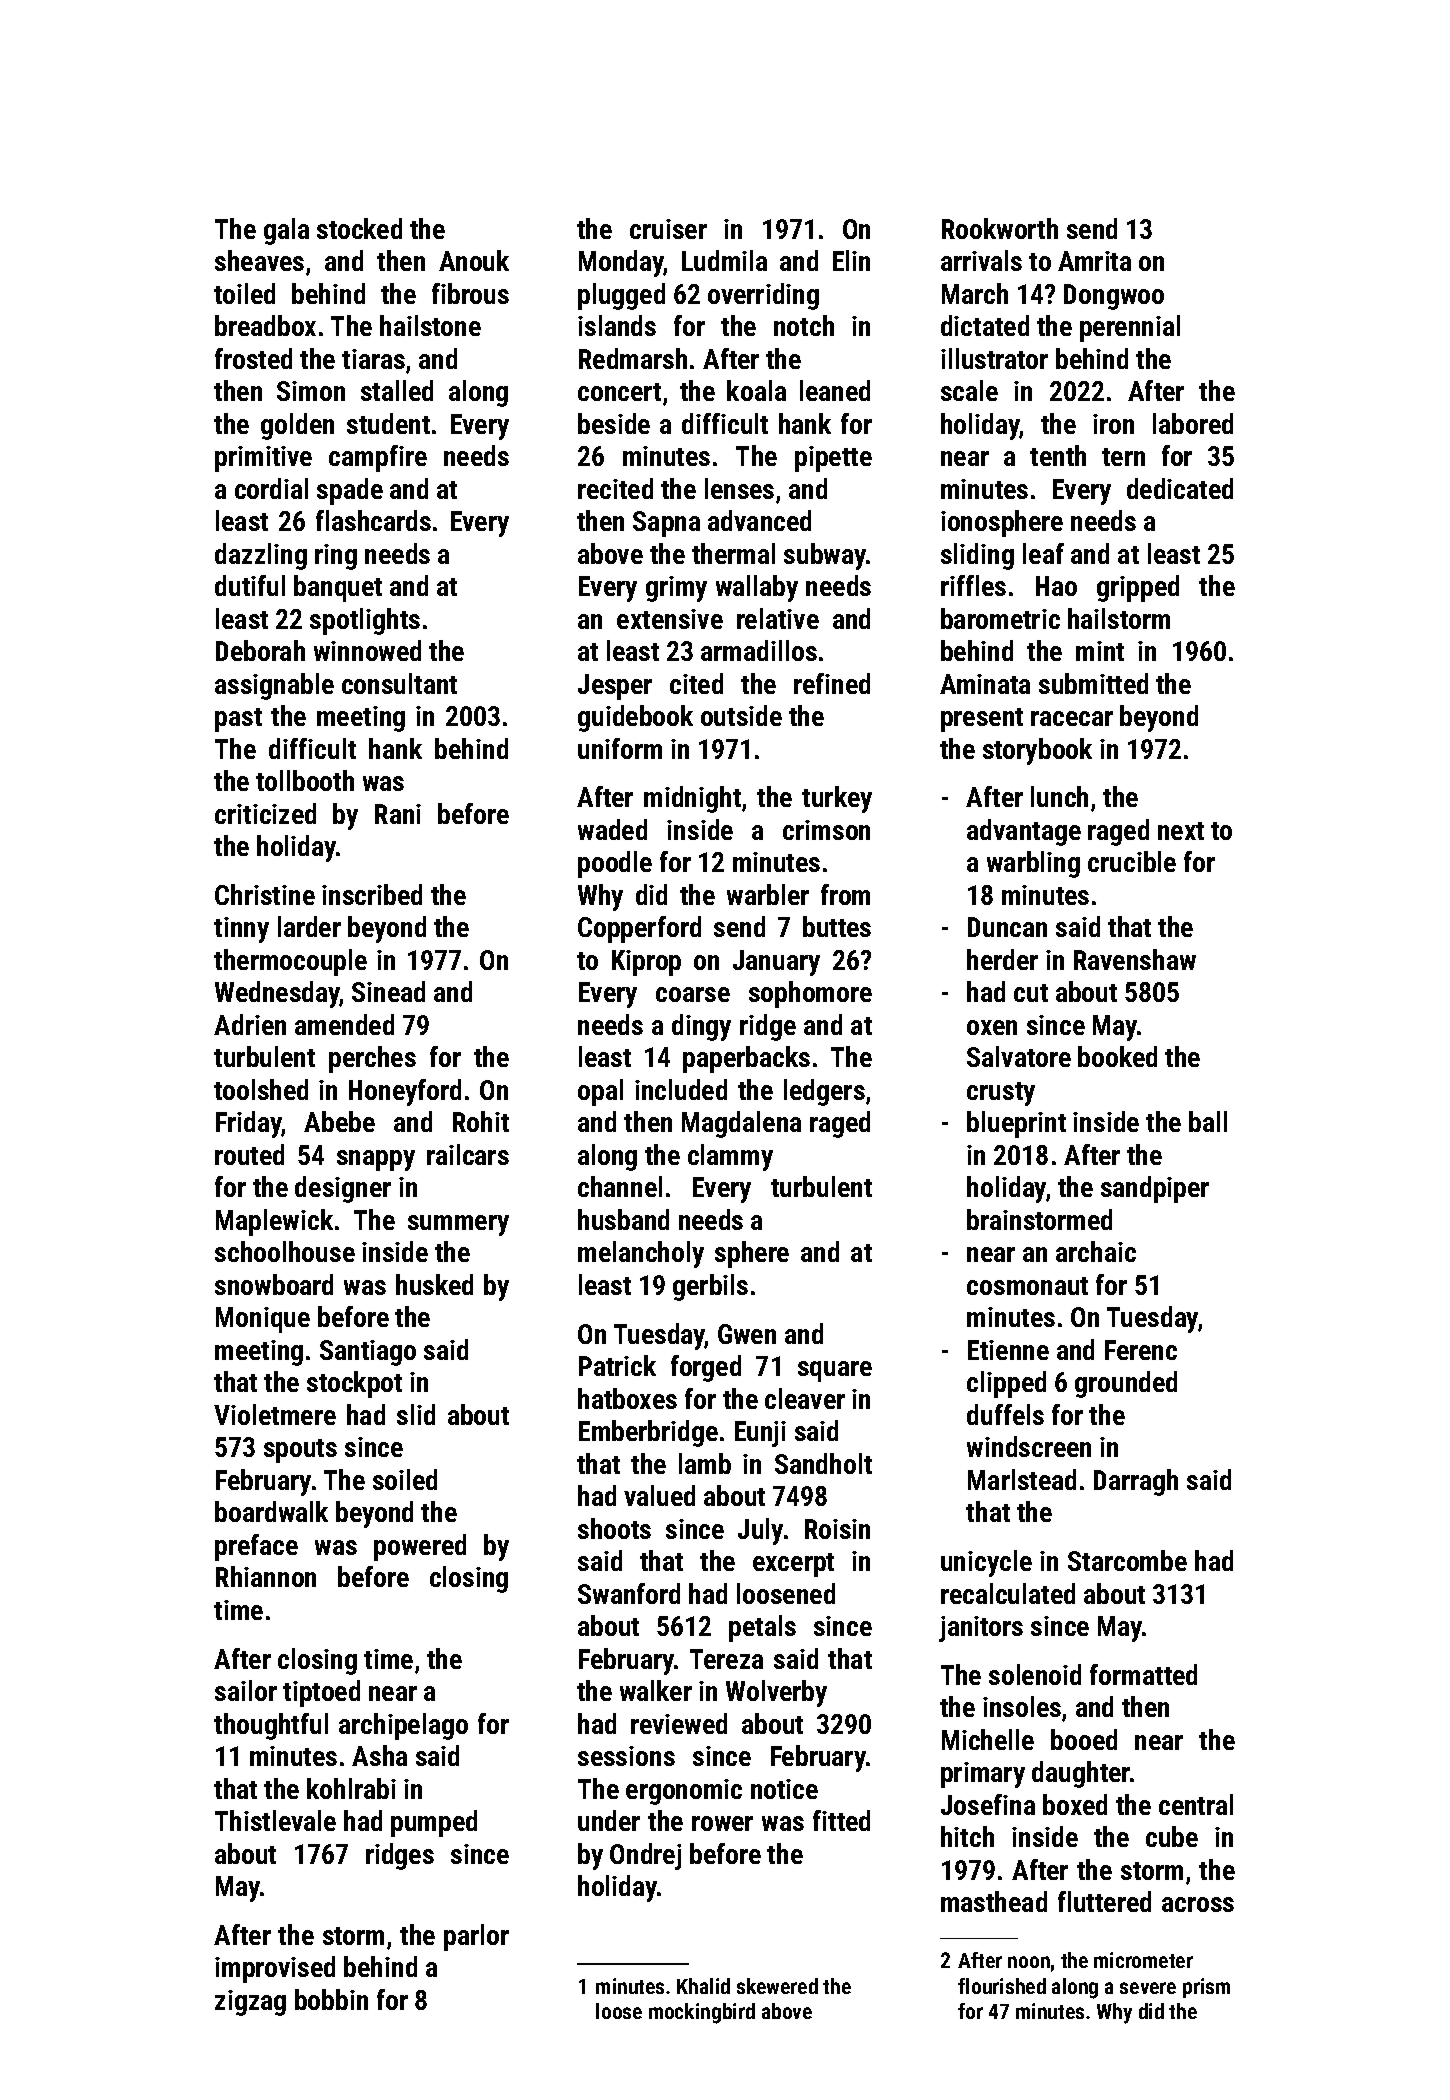  Describe the element at coordinates (833, 459) in the image. I see `pipette` at that location.
